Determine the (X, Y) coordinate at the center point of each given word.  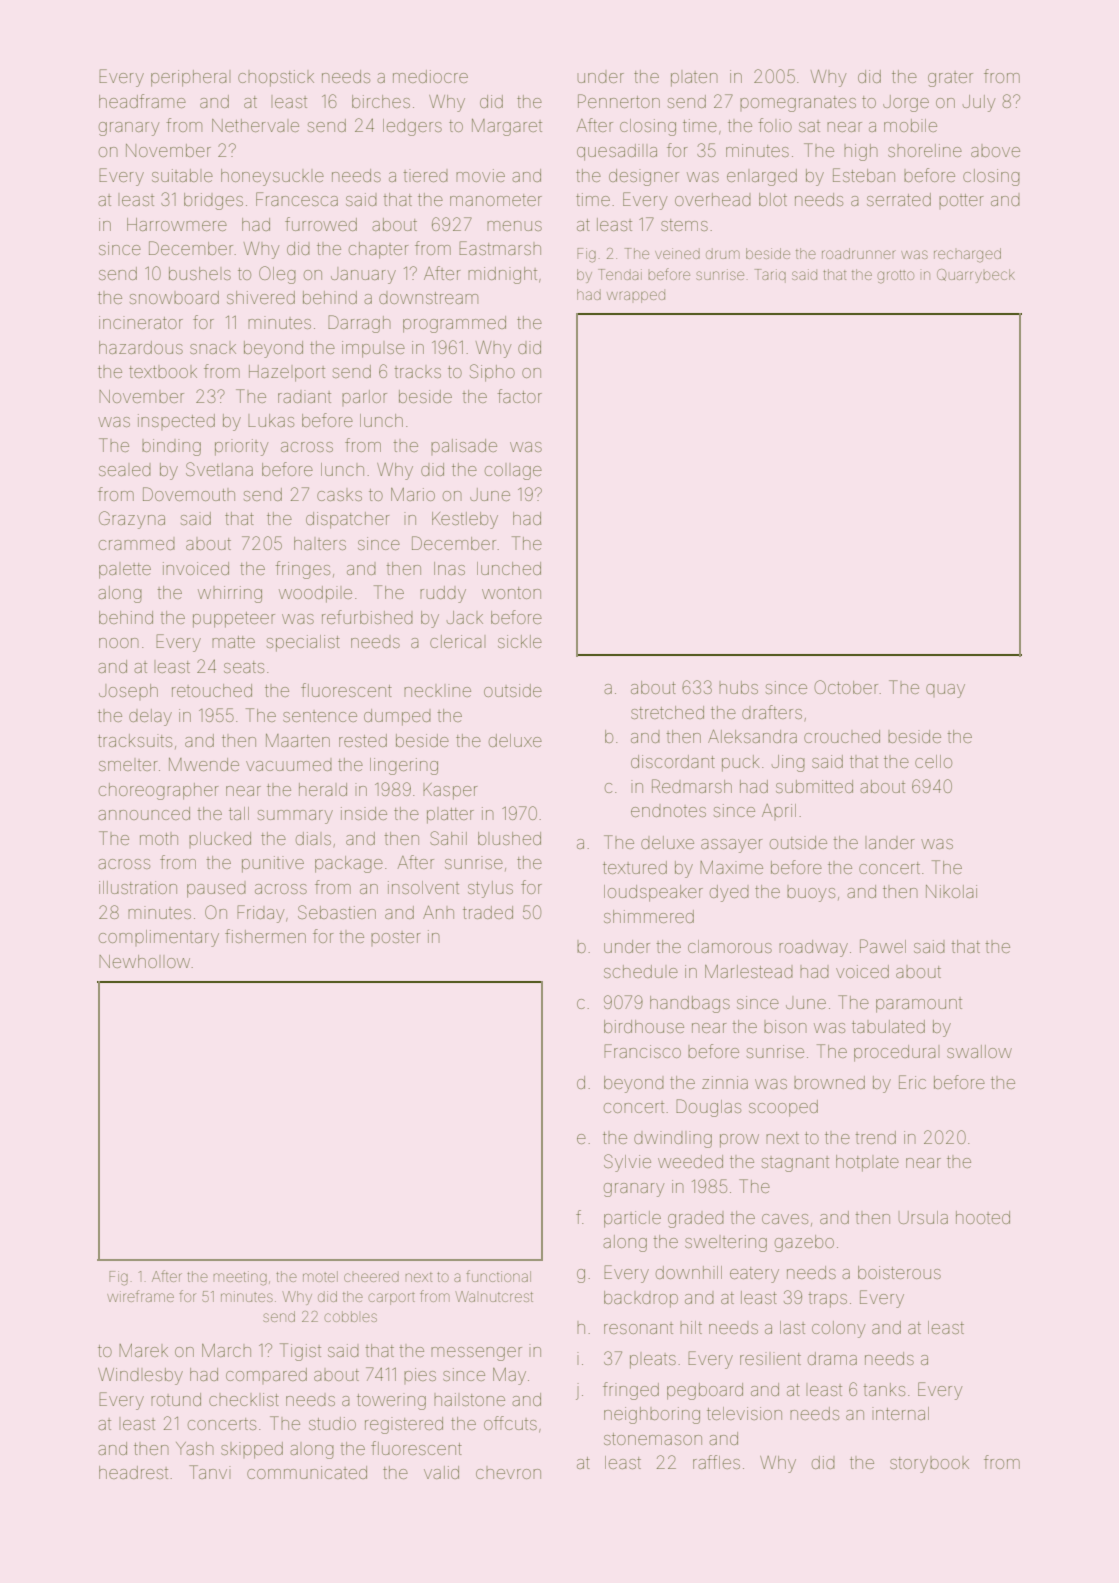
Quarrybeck (976, 276)
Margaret (507, 127)
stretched (667, 712)
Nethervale (255, 125)
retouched (212, 690)
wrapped (636, 297)
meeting (240, 1278)
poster (396, 938)
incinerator (141, 322)
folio (775, 125)
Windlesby (140, 1376)
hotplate (867, 1163)
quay (945, 691)
